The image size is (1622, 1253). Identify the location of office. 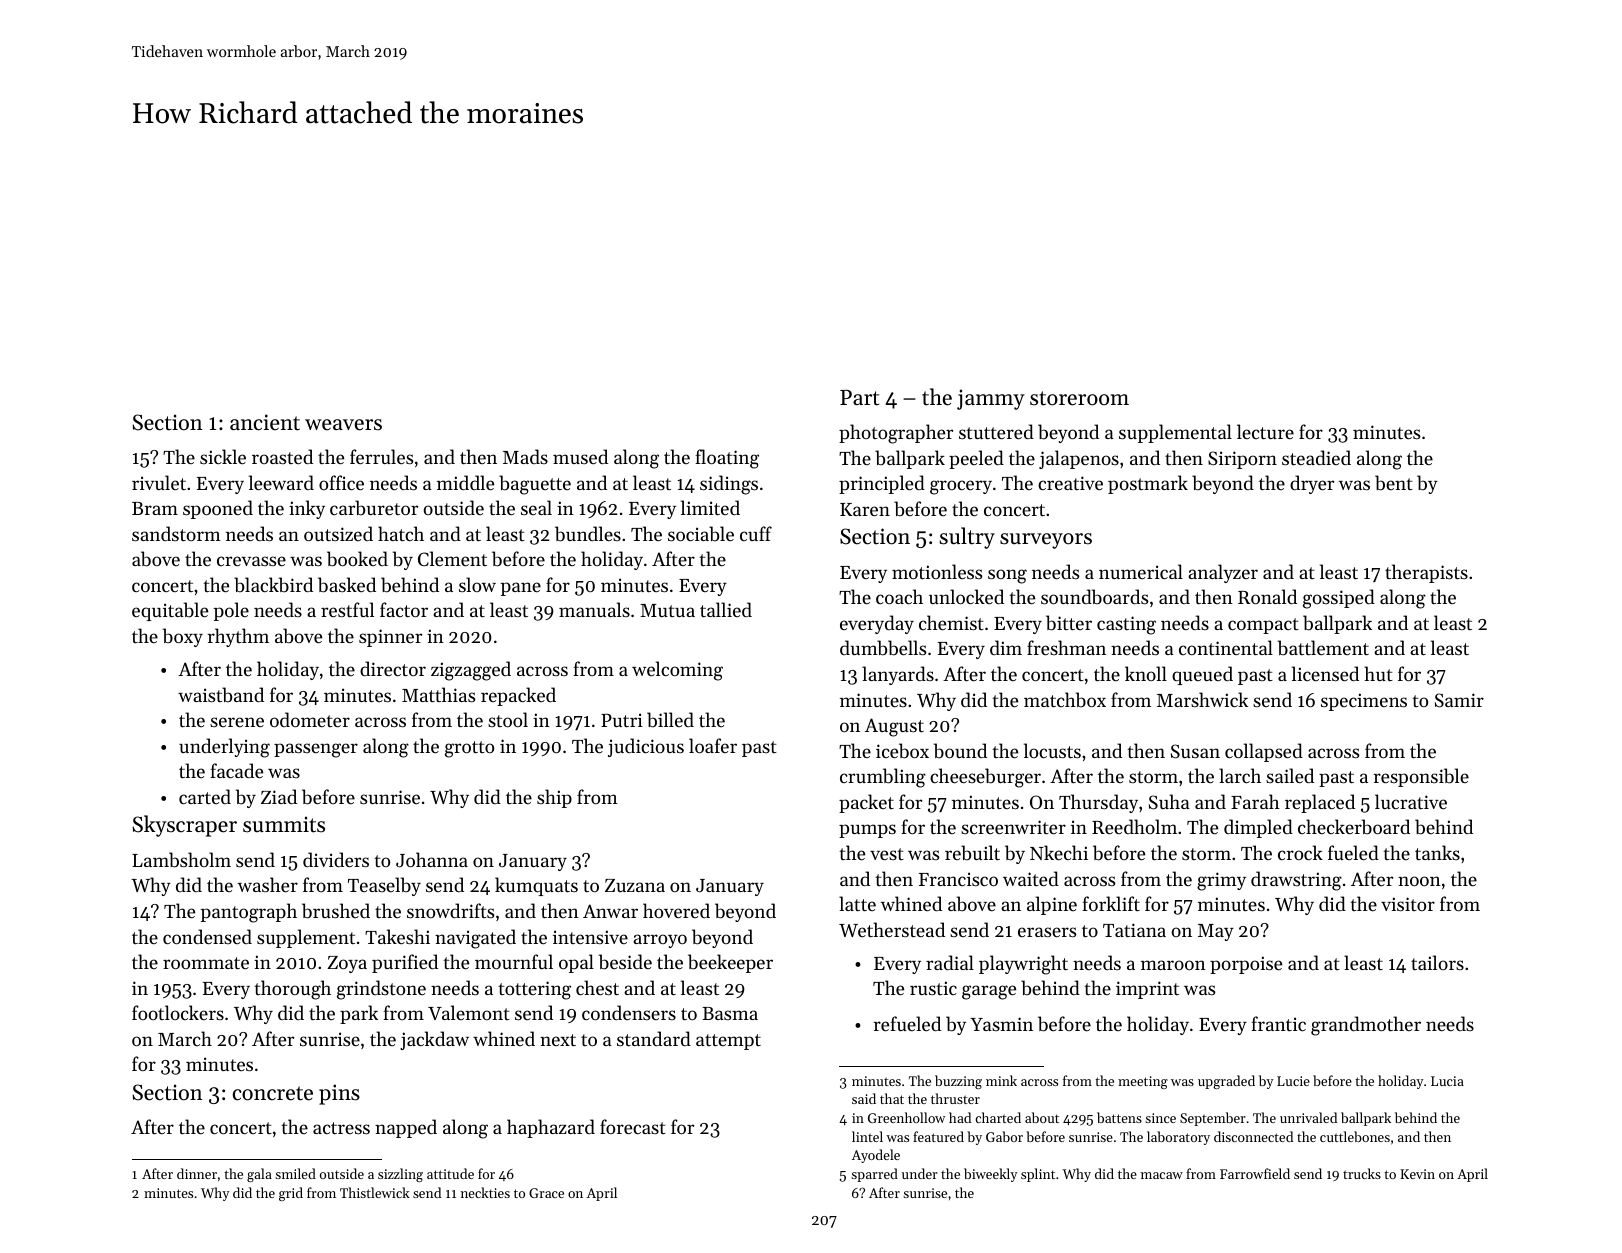
(341, 482).
